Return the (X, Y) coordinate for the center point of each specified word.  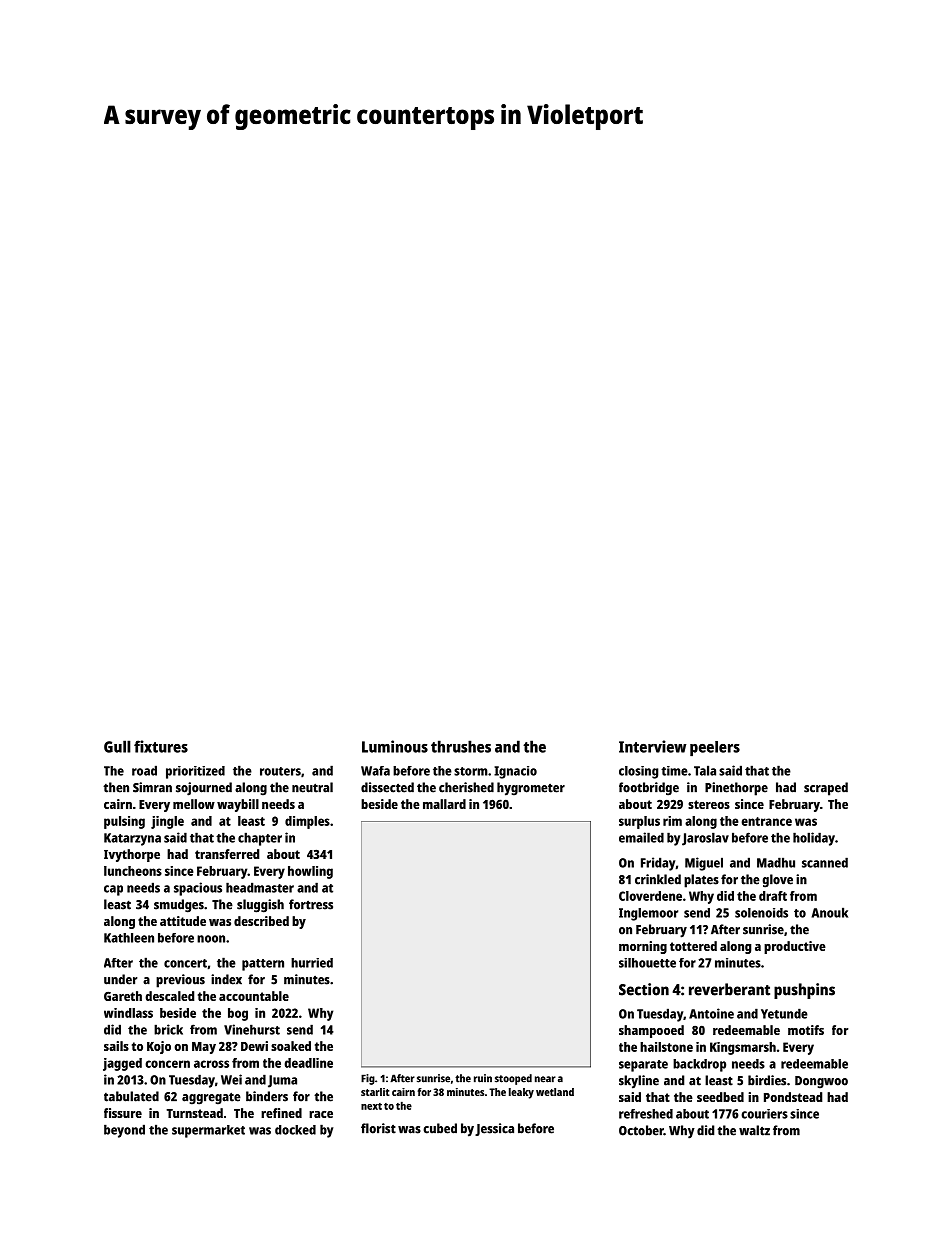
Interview (652, 746)
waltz (754, 1130)
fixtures (161, 746)
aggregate (211, 1098)
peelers (715, 748)
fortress (311, 904)
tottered (693, 946)
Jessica (494, 1129)
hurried (312, 963)
